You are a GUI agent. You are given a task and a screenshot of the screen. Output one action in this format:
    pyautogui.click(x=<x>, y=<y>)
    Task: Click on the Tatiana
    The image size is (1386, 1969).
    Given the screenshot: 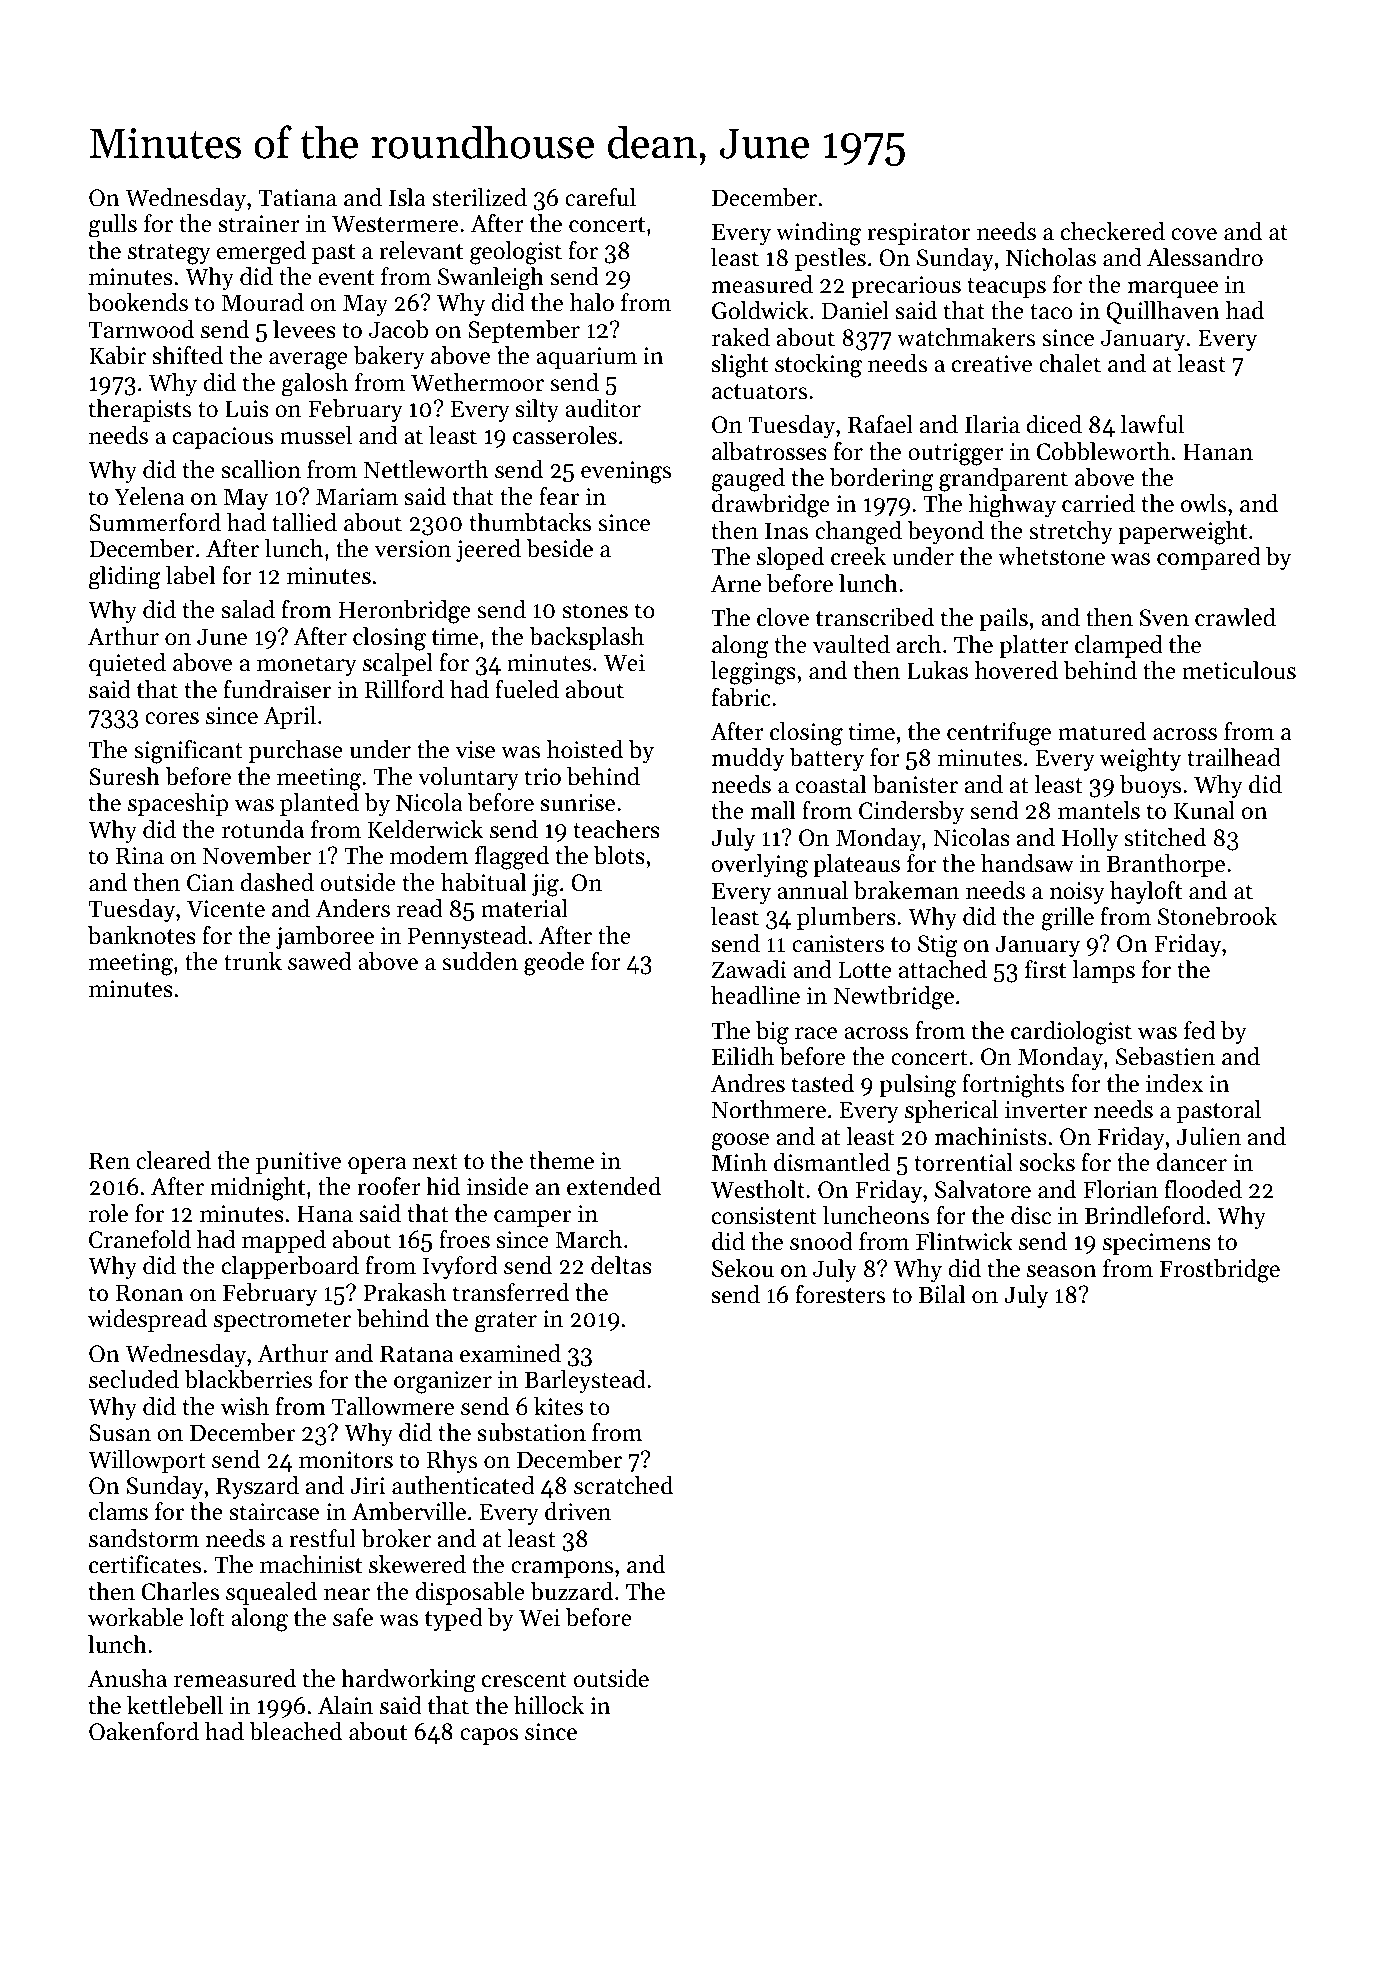 What is the action you would take?
    pyautogui.click(x=297, y=198)
